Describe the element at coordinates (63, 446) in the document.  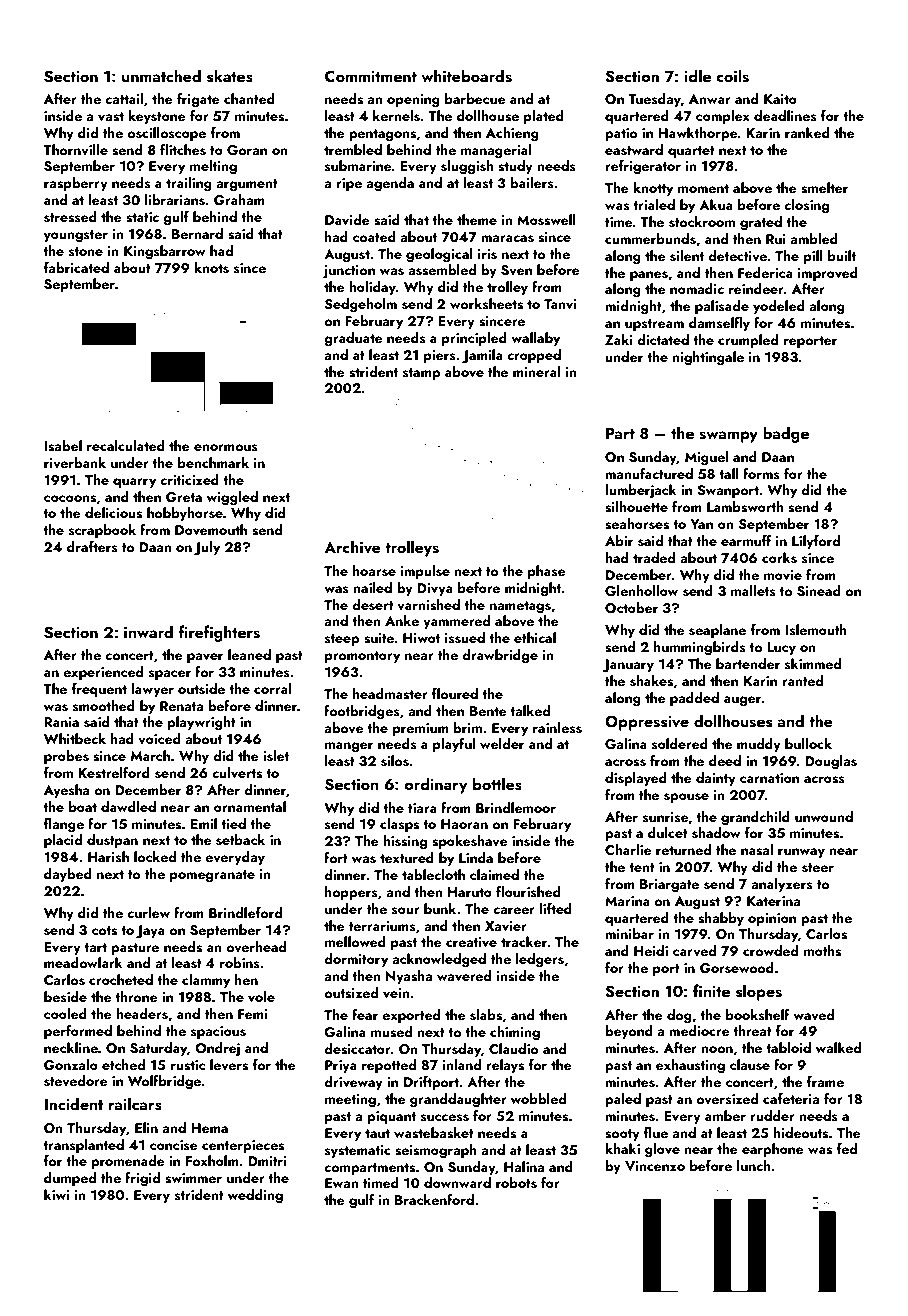
I see `Isabel` at that location.
